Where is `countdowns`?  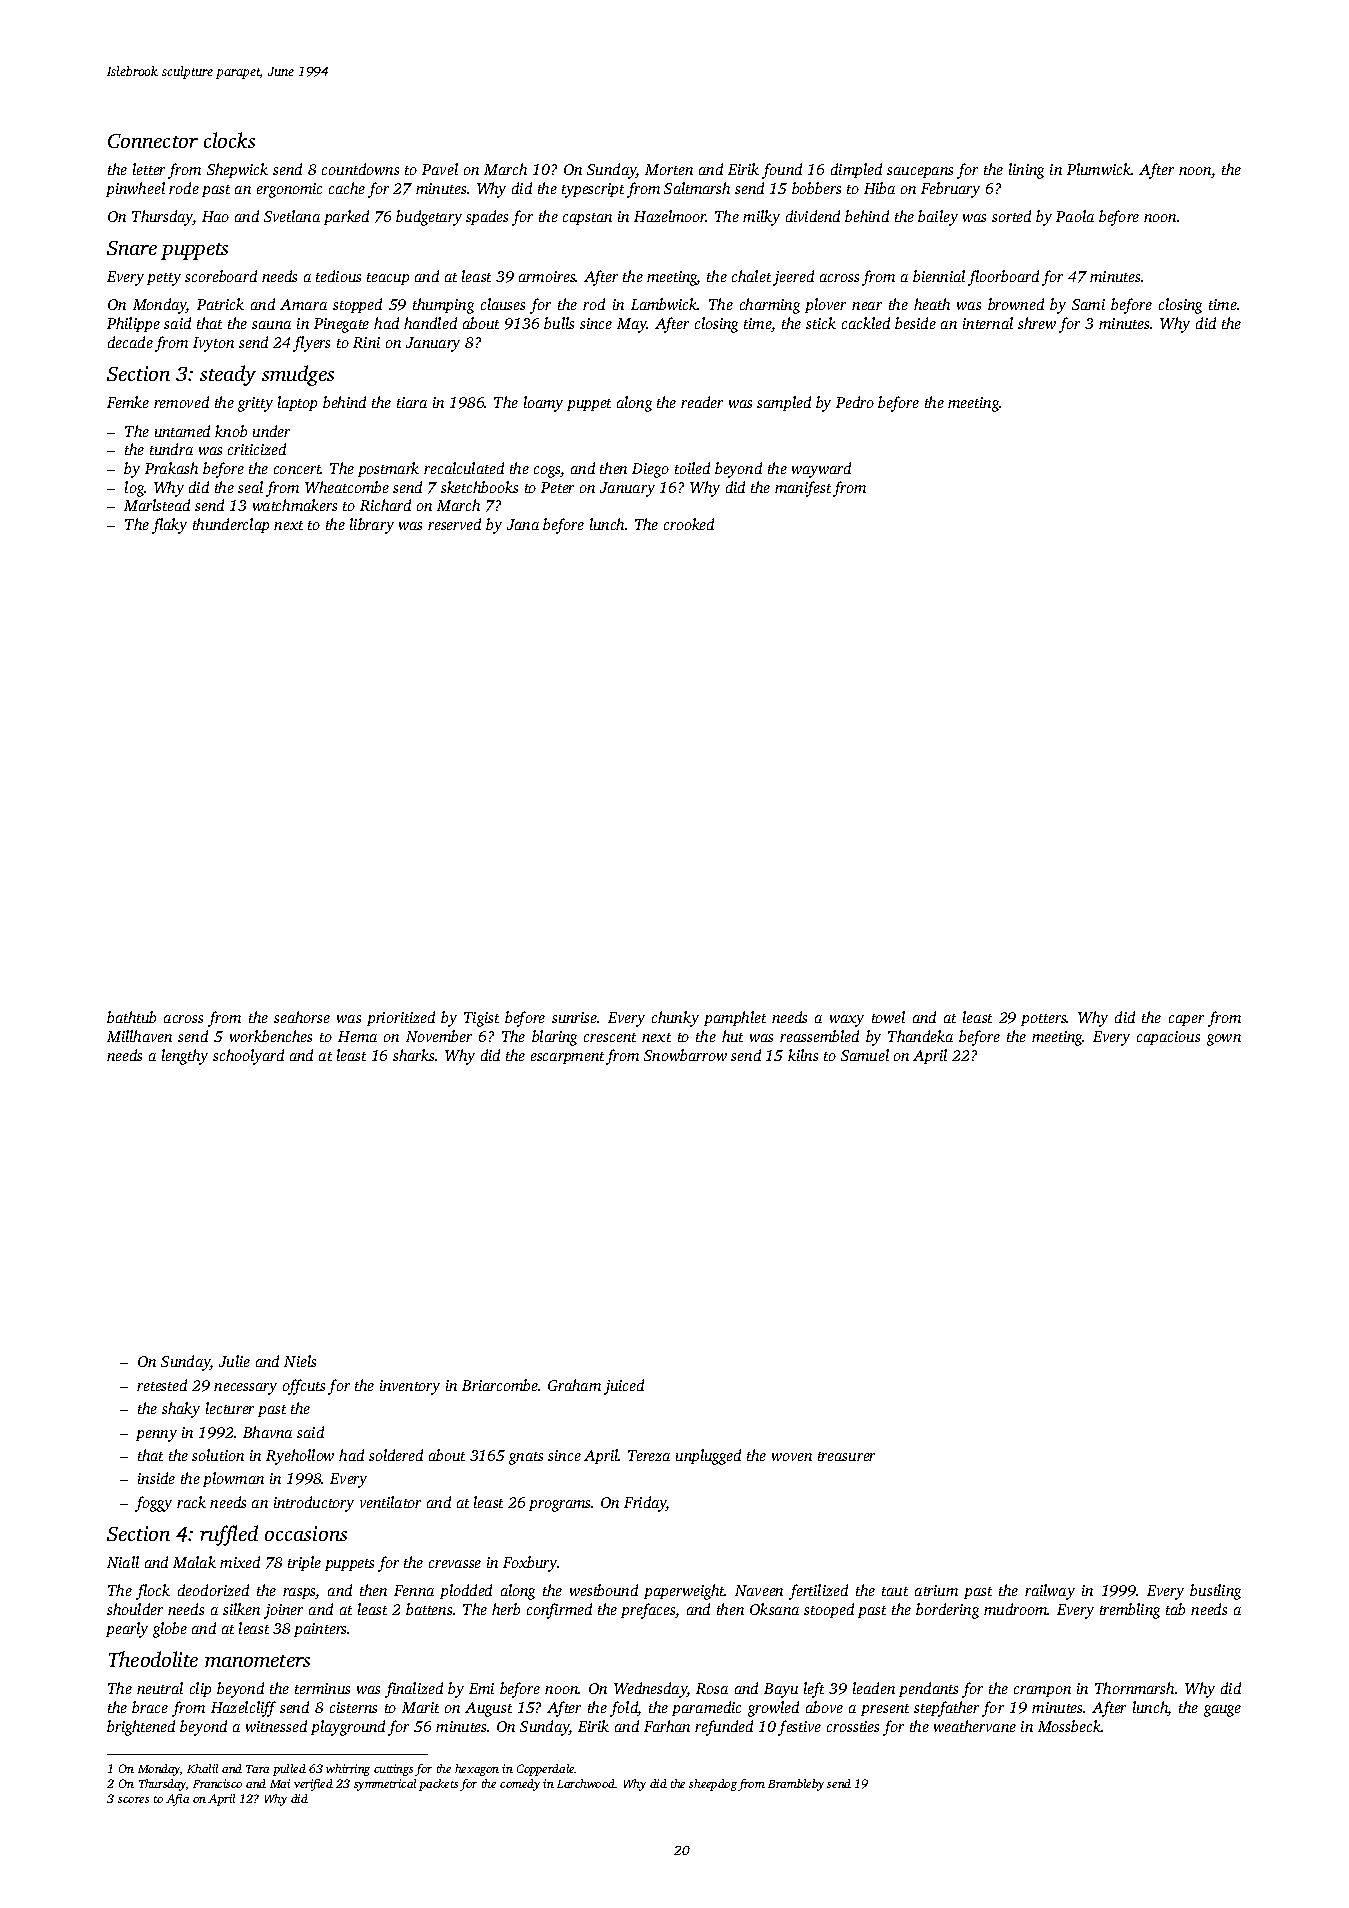 countdowns is located at coordinates (360, 169).
